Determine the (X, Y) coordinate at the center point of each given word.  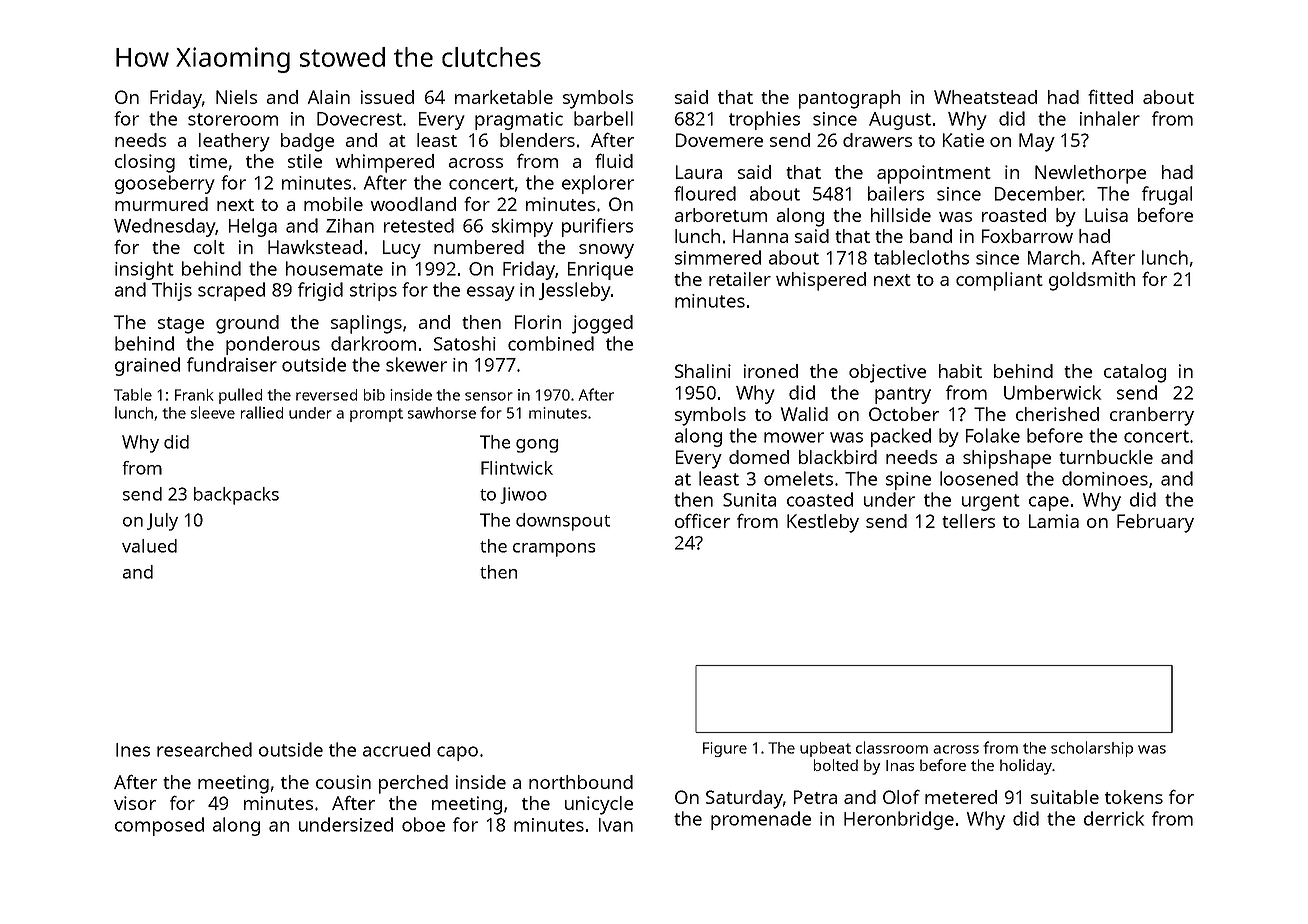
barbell (603, 118)
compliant (999, 281)
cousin (343, 782)
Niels (236, 97)
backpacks (236, 496)
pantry (903, 395)
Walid (804, 414)
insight (144, 270)
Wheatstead (985, 97)
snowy (606, 251)
